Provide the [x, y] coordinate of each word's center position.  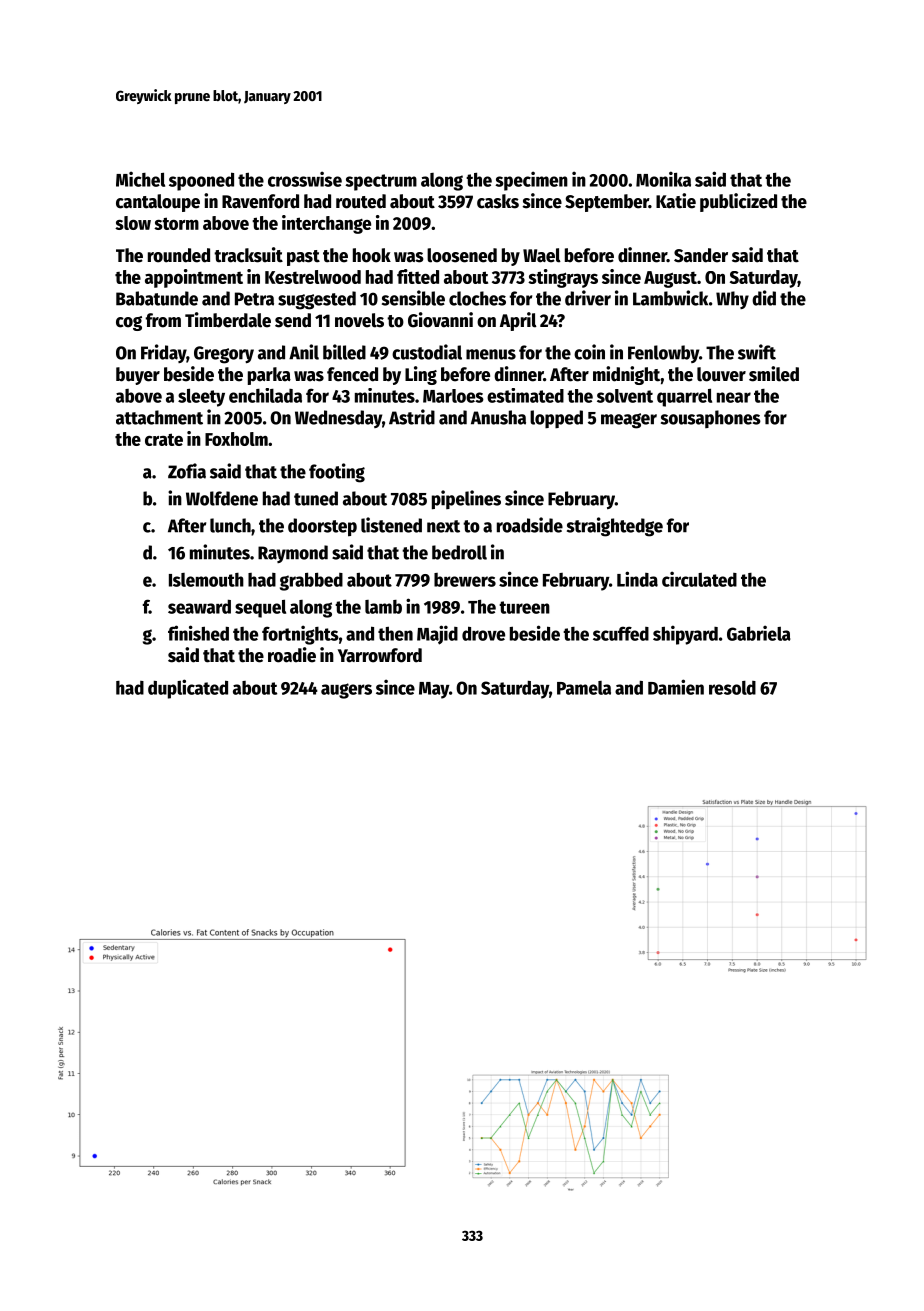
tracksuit [248, 255]
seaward [199, 607]
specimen [531, 181]
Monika [663, 179]
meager [629, 421]
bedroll [459, 552]
